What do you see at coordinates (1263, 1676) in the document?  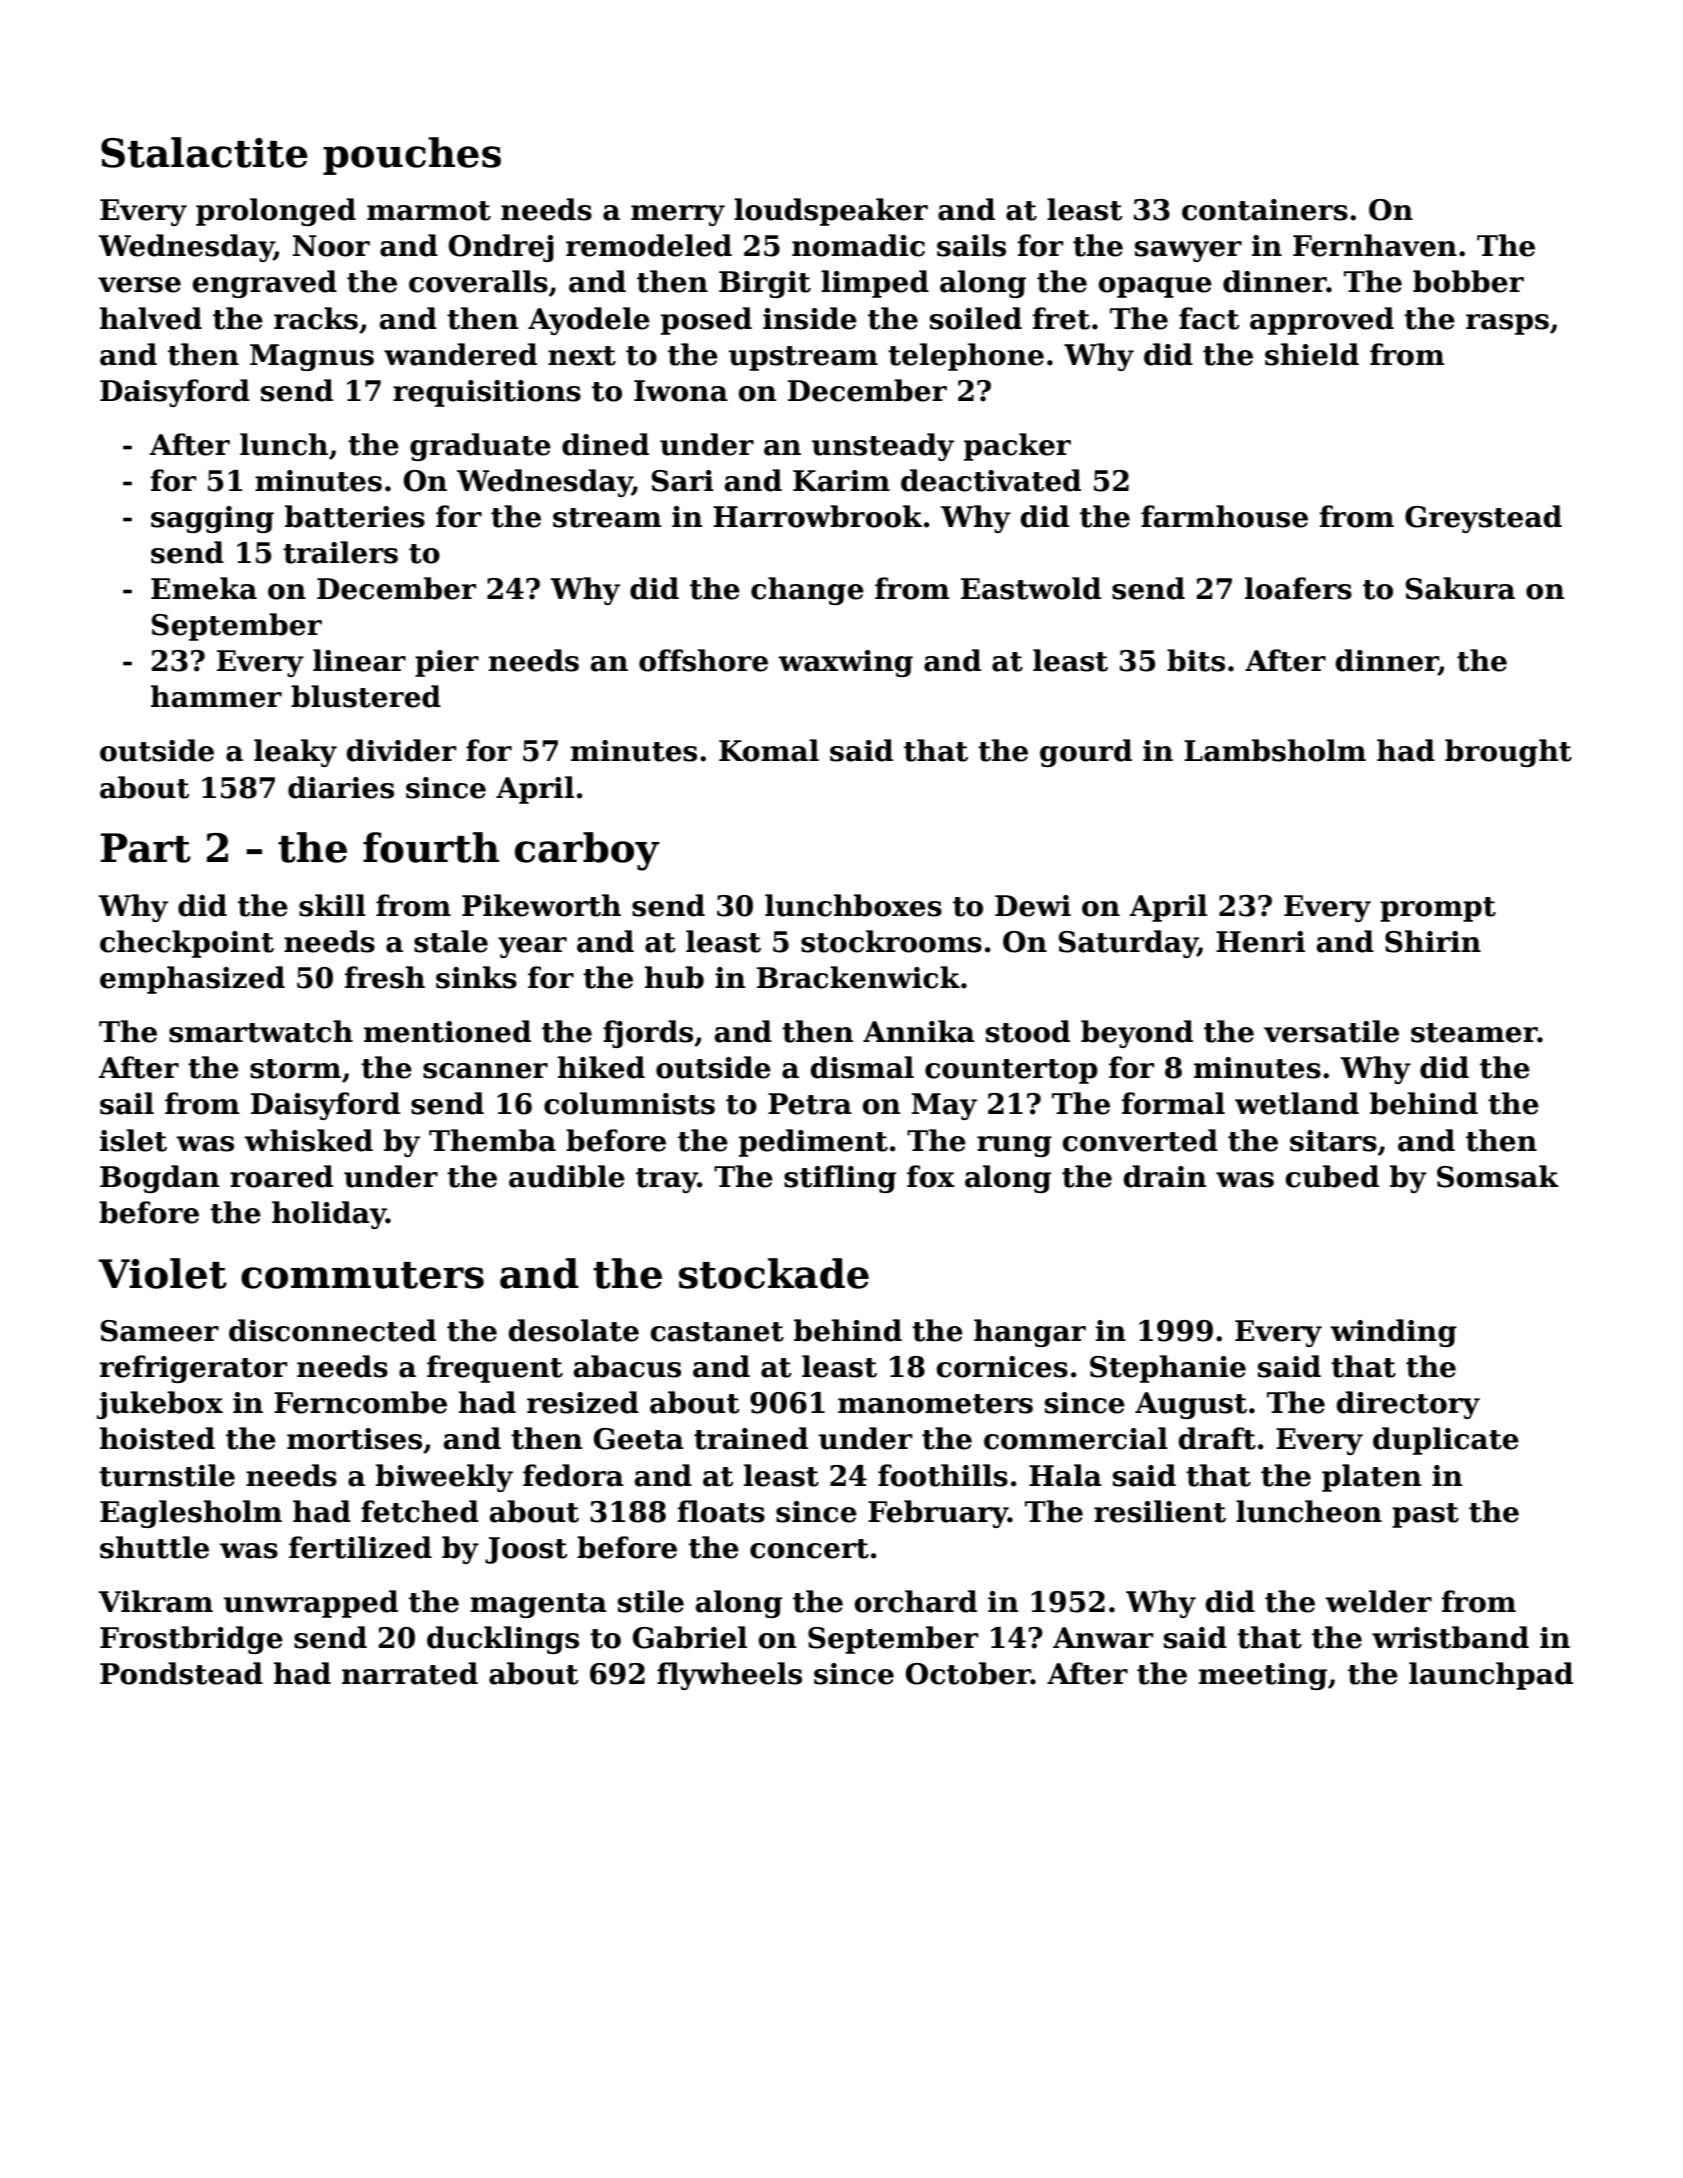 I see `meeting` at bounding box center [1263, 1676].
